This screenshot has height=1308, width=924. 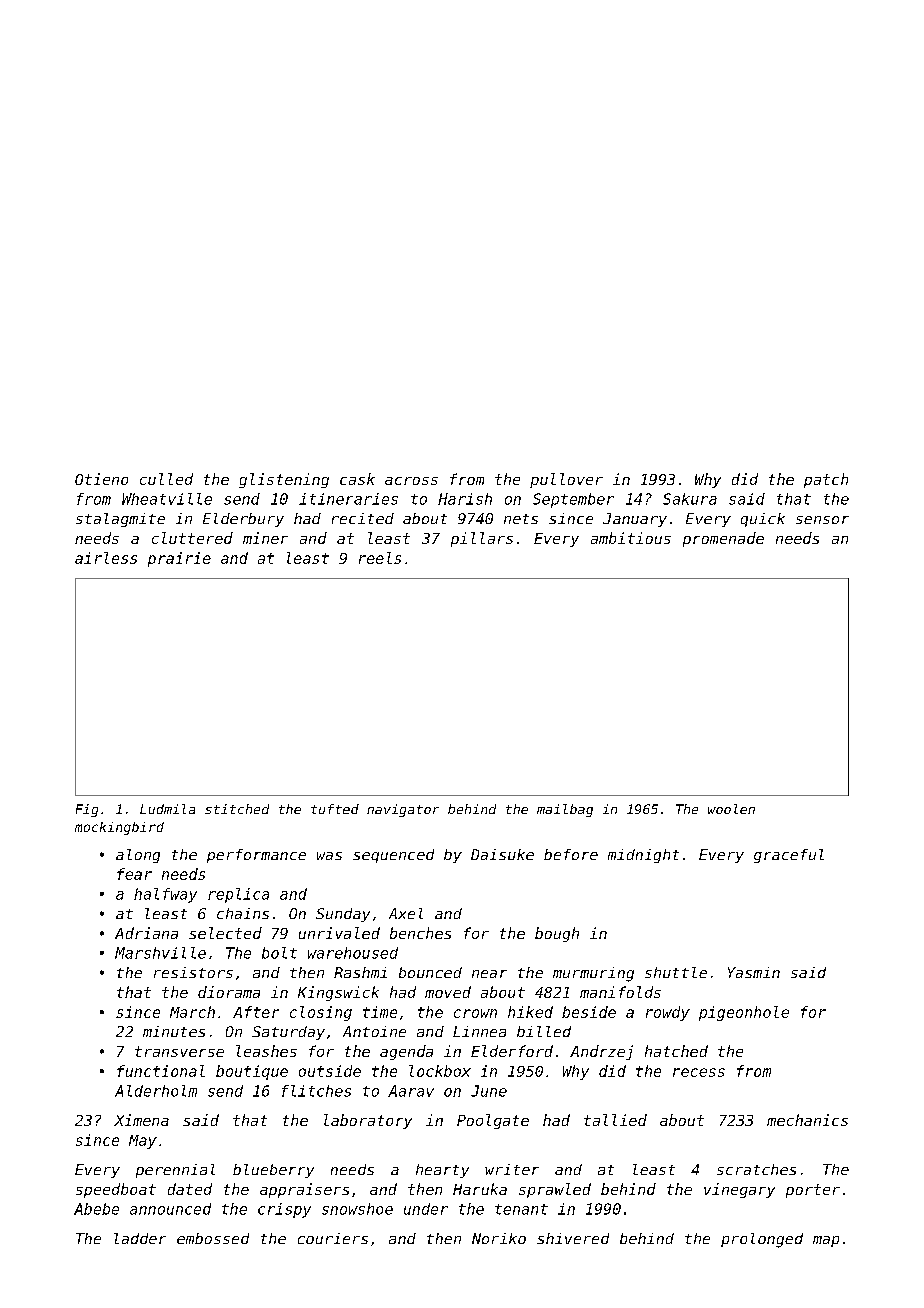 What do you see at coordinates (403, 810) in the screenshot?
I see `navigator` at bounding box center [403, 810].
